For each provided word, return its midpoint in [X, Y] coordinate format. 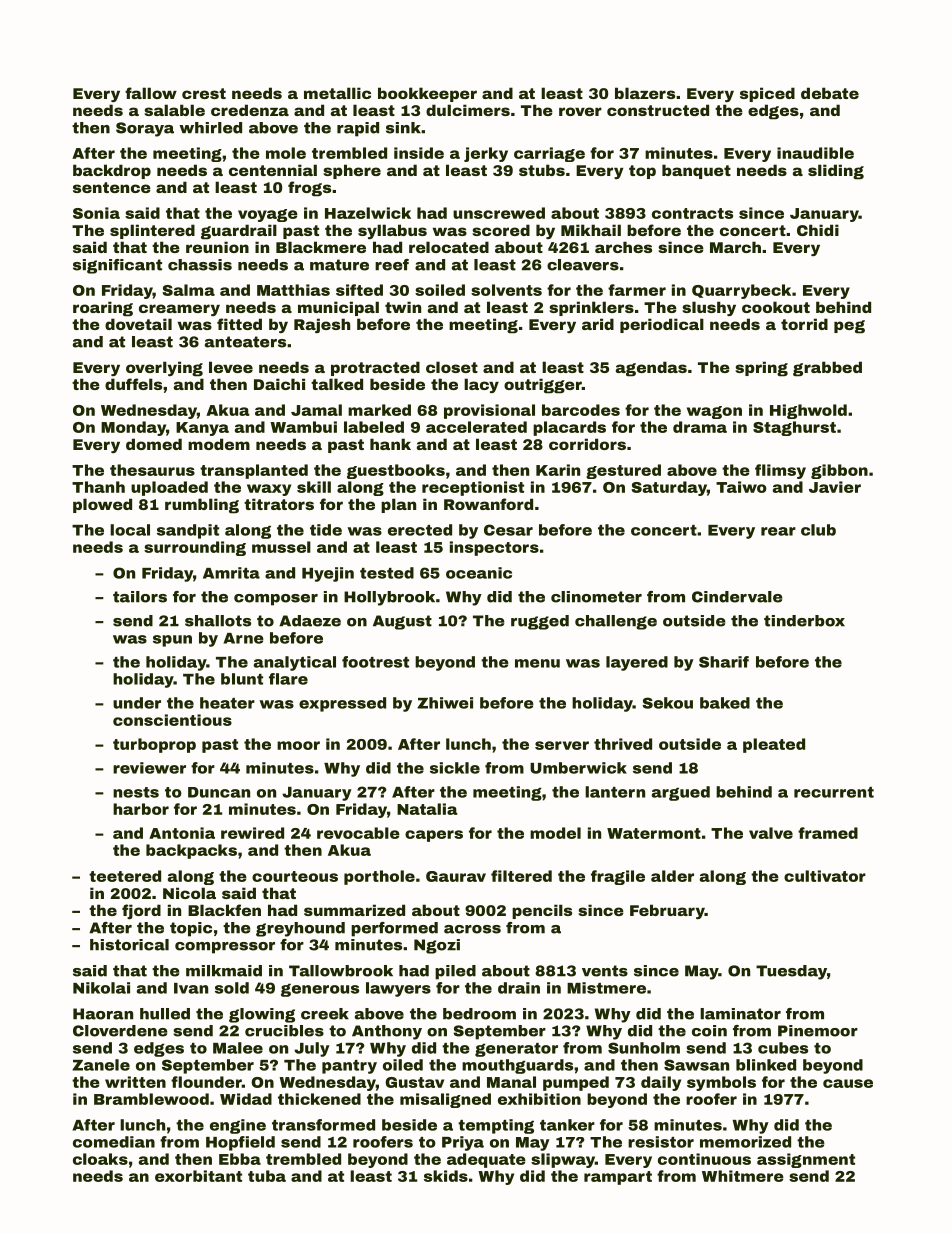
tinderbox [804, 621]
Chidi [818, 230]
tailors [140, 597]
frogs [309, 189]
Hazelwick [368, 213]
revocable [358, 833]
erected [420, 530]
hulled [165, 1014]
